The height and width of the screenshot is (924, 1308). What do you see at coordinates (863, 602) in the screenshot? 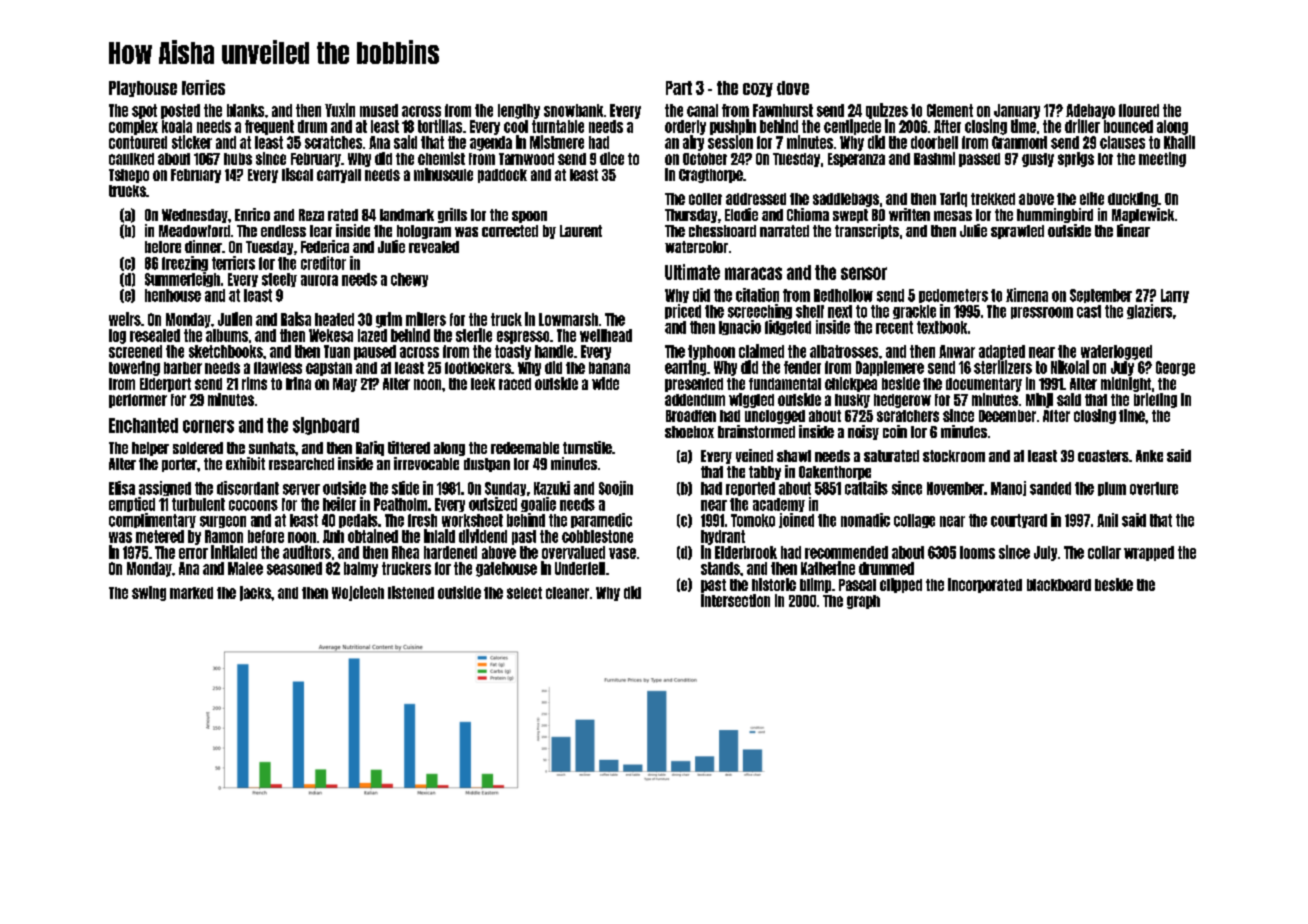
I see `graph` at bounding box center [863, 602].
